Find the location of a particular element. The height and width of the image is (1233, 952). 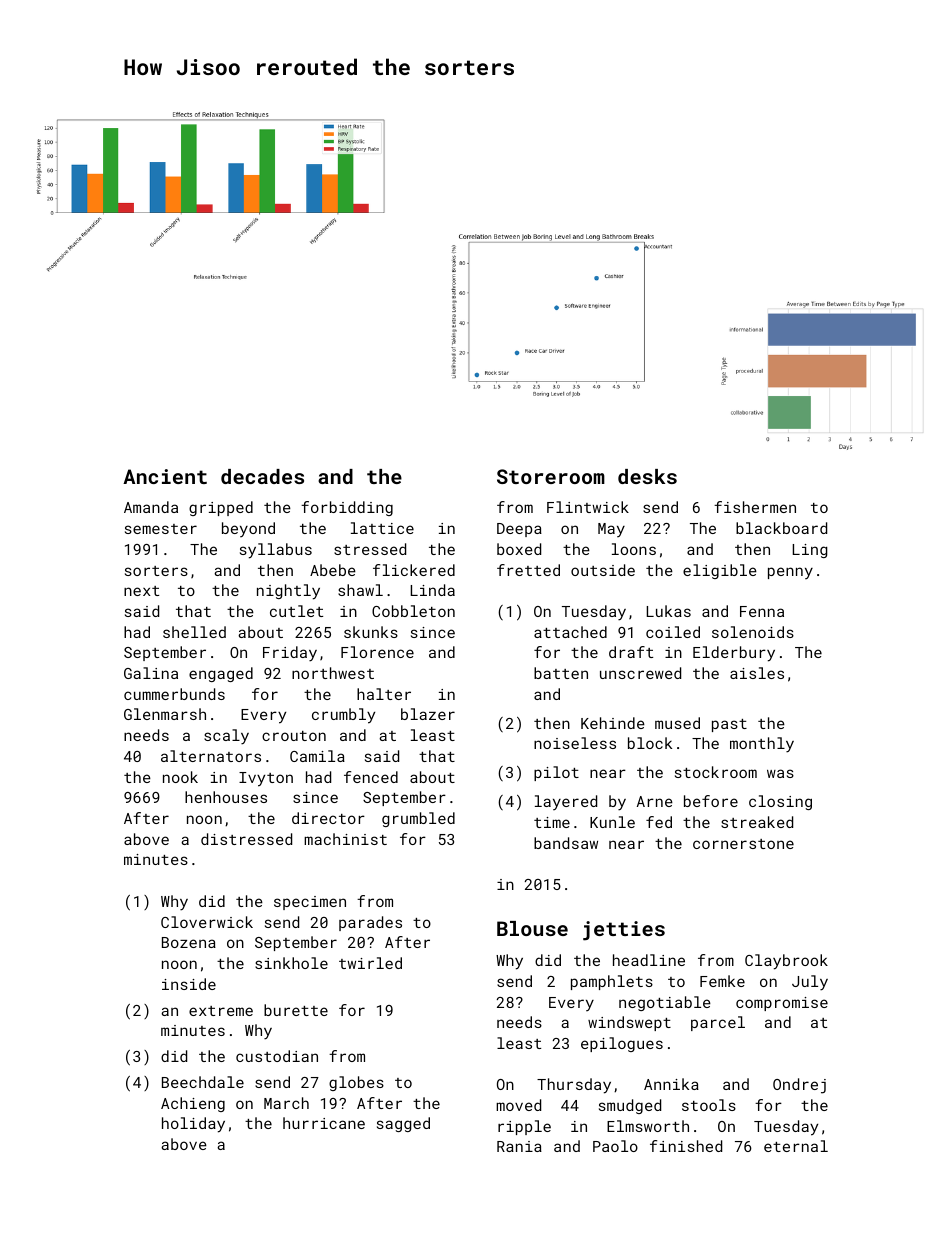

lattice is located at coordinates (382, 528).
